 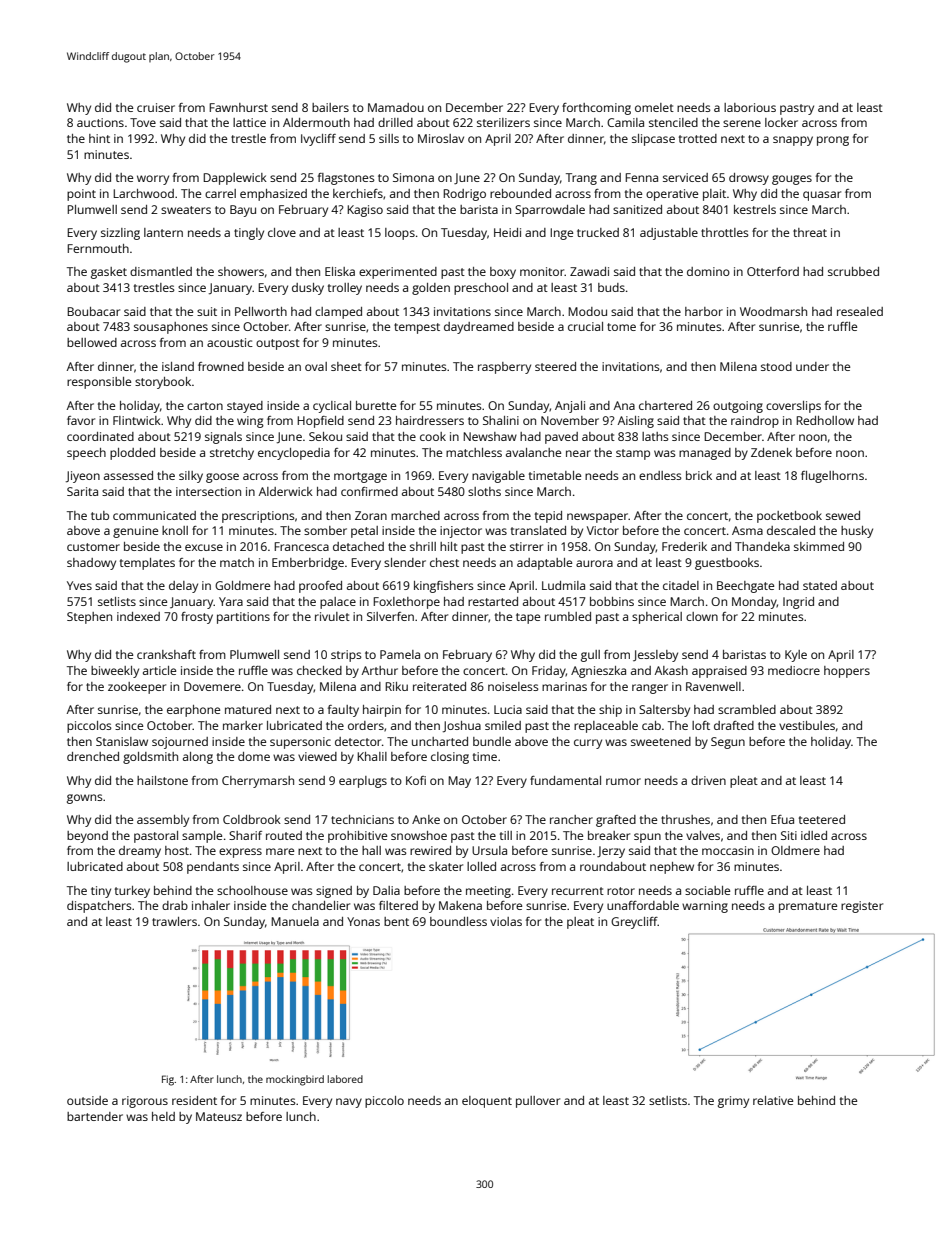 I want to click on mockingbird, so click(x=295, y=1080).
